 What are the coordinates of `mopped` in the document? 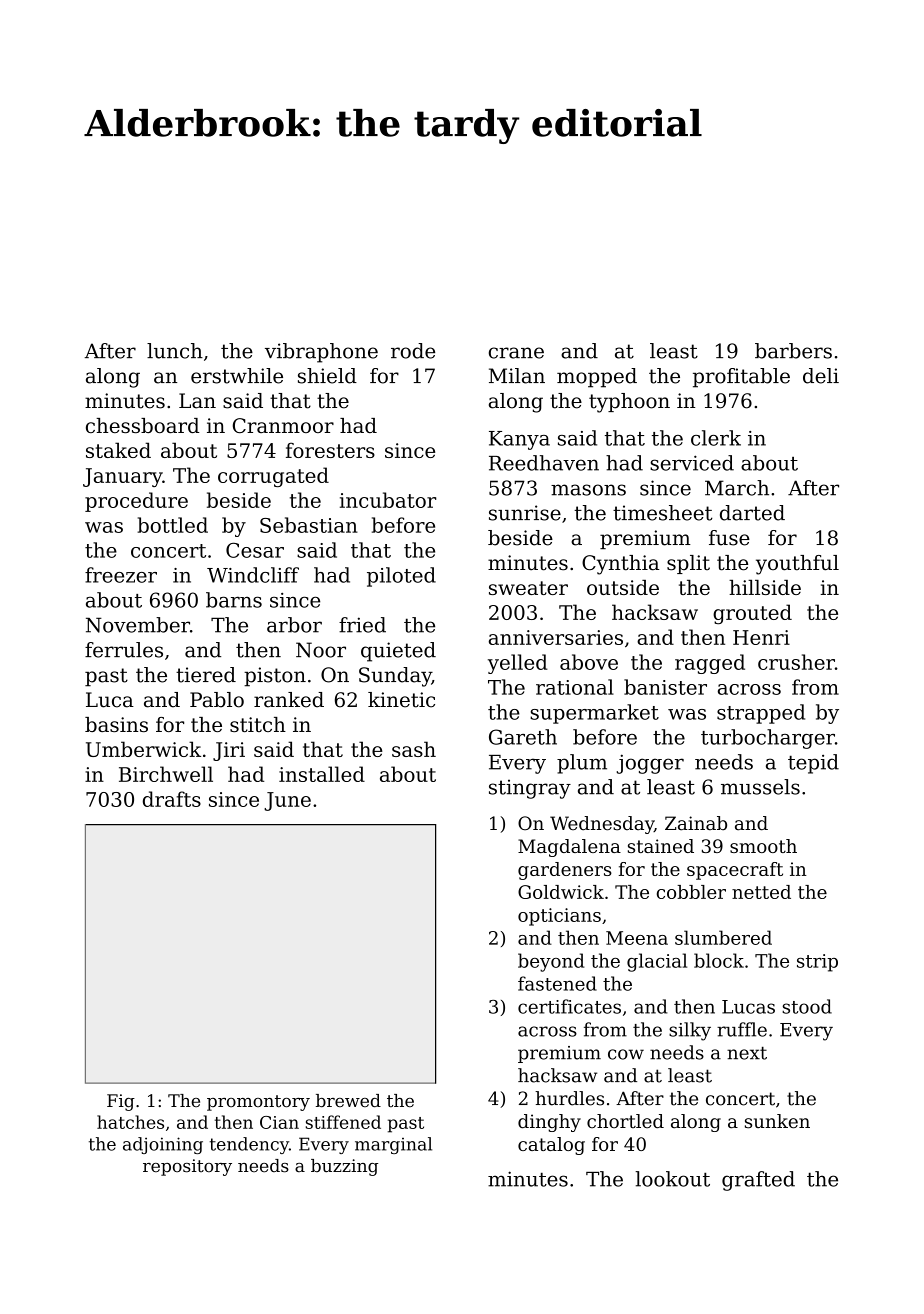 It's located at (597, 378).
